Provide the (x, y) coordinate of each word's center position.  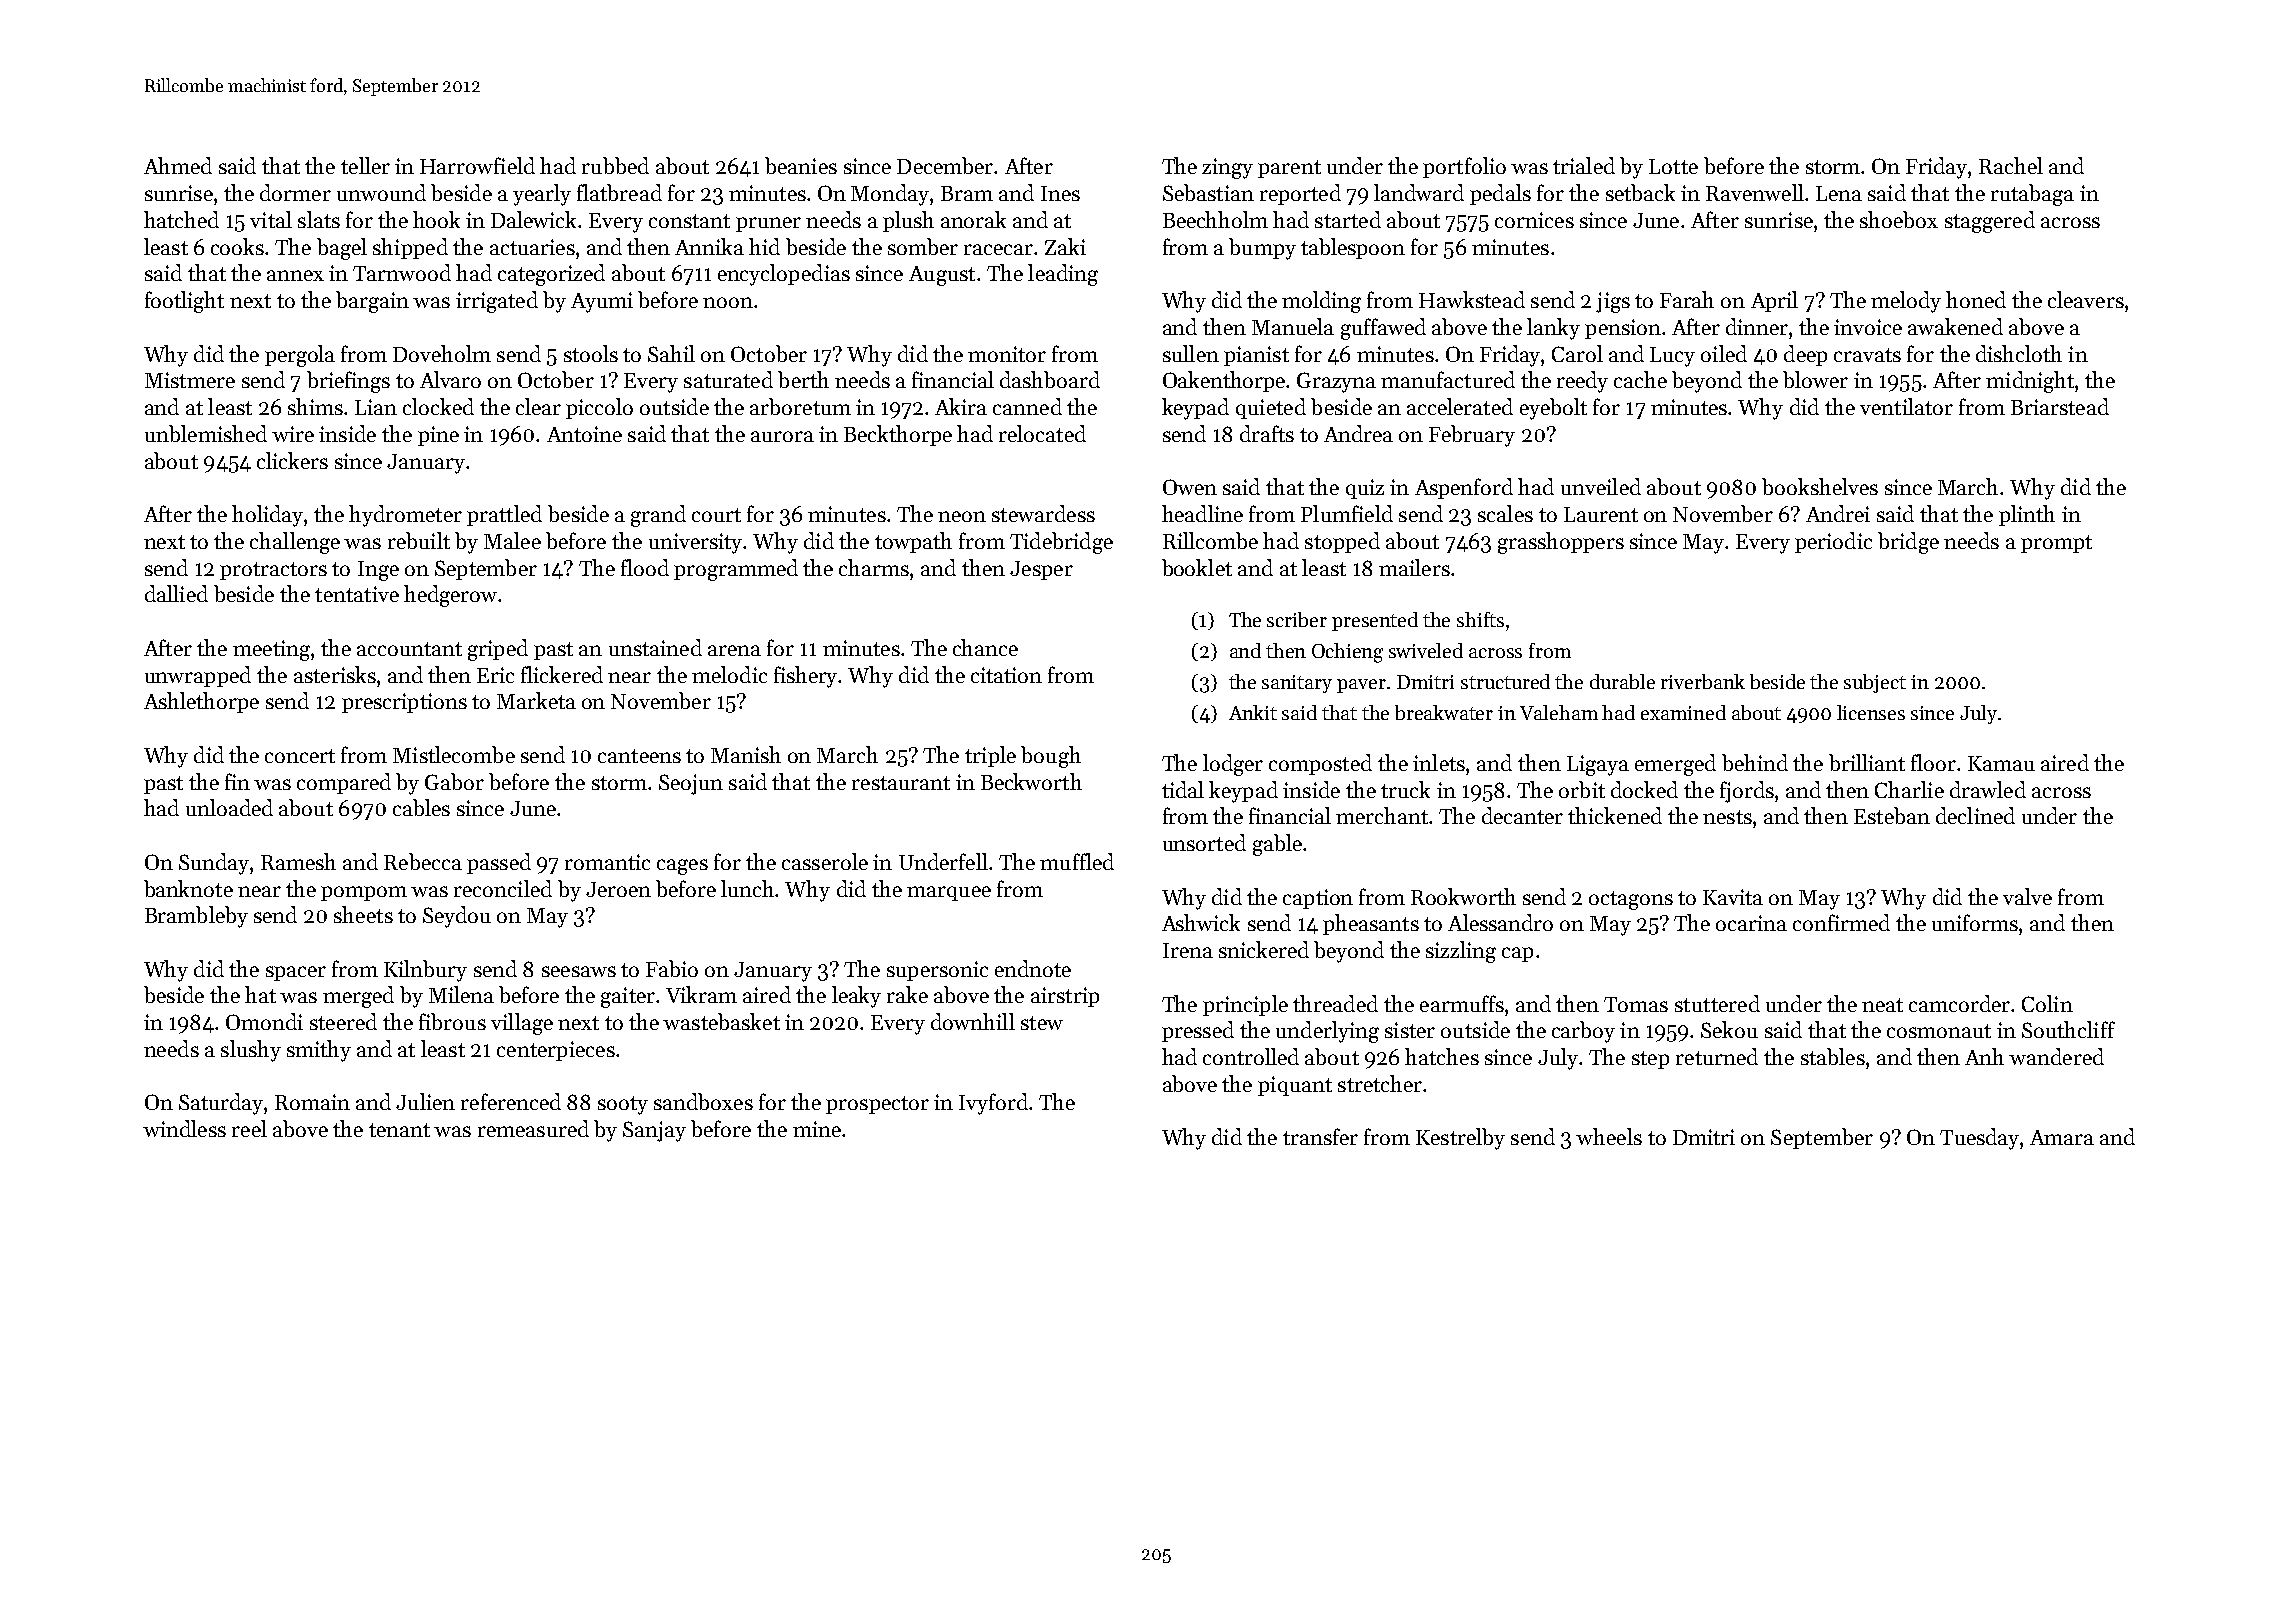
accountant (409, 649)
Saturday (221, 1104)
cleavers (2086, 299)
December (945, 165)
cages (682, 867)
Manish (746, 754)
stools (591, 353)
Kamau (2001, 763)
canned (1027, 406)
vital (271, 219)
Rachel (2011, 165)
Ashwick (1201, 922)
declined (1975, 815)
